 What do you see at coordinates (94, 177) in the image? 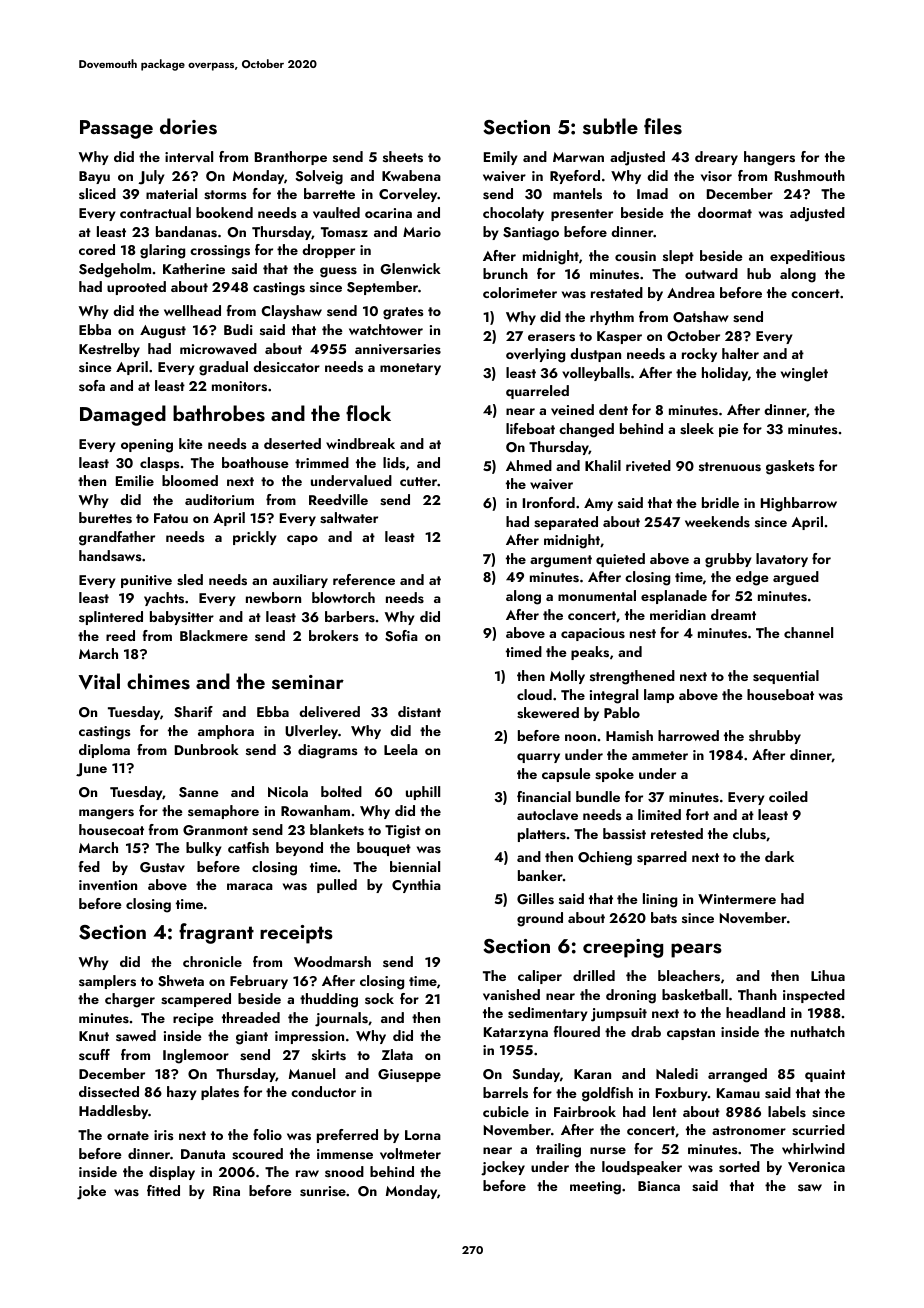
I see `Bayu` at bounding box center [94, 177].
